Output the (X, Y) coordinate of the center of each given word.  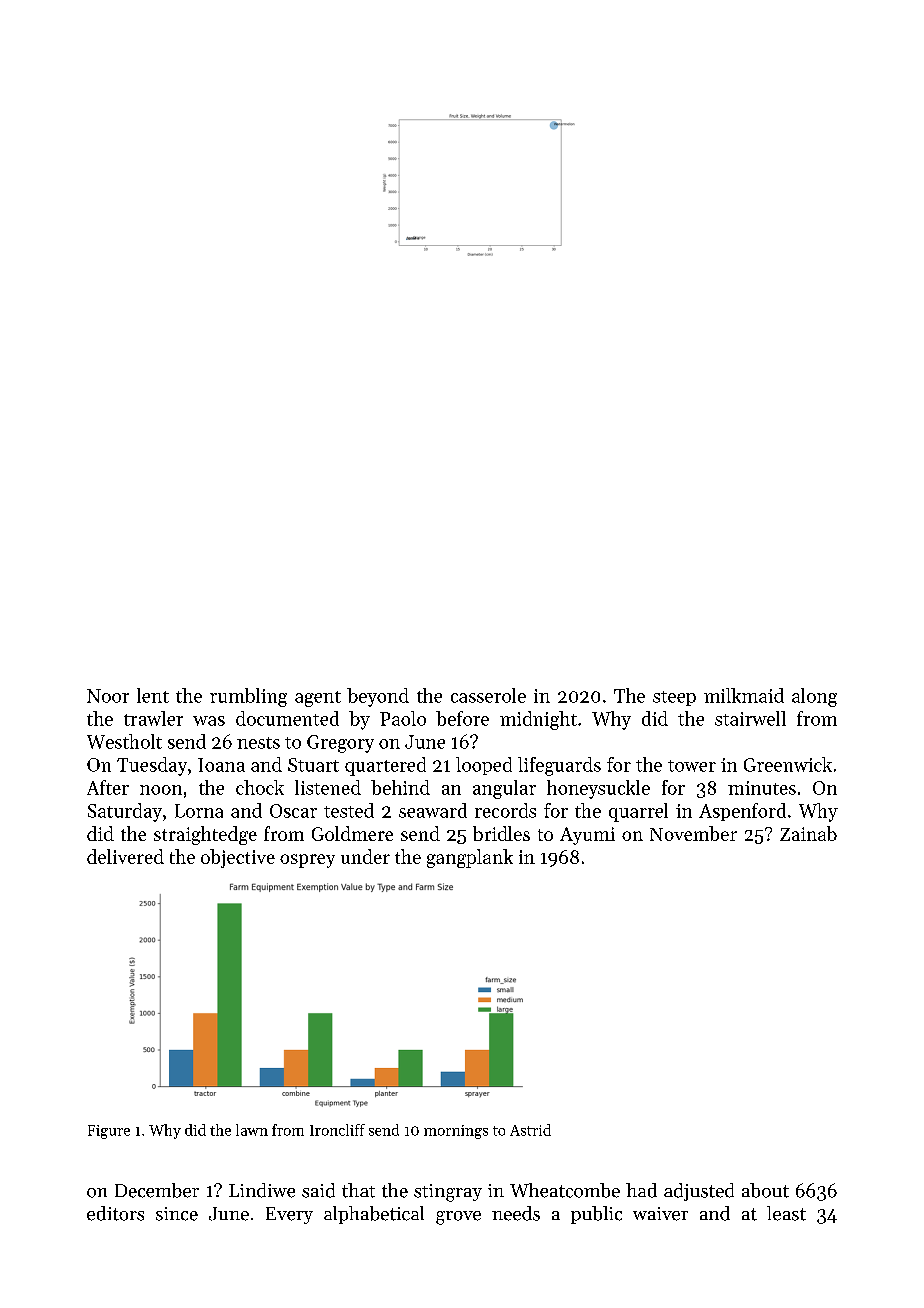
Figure (109, 1132)
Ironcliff (337, 1130)
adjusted (699, 1192)
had (641, 1190)
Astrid (530, 1130)
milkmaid (744, 695)
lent (153, 695)
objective (238, 858)
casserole (488, 695)
